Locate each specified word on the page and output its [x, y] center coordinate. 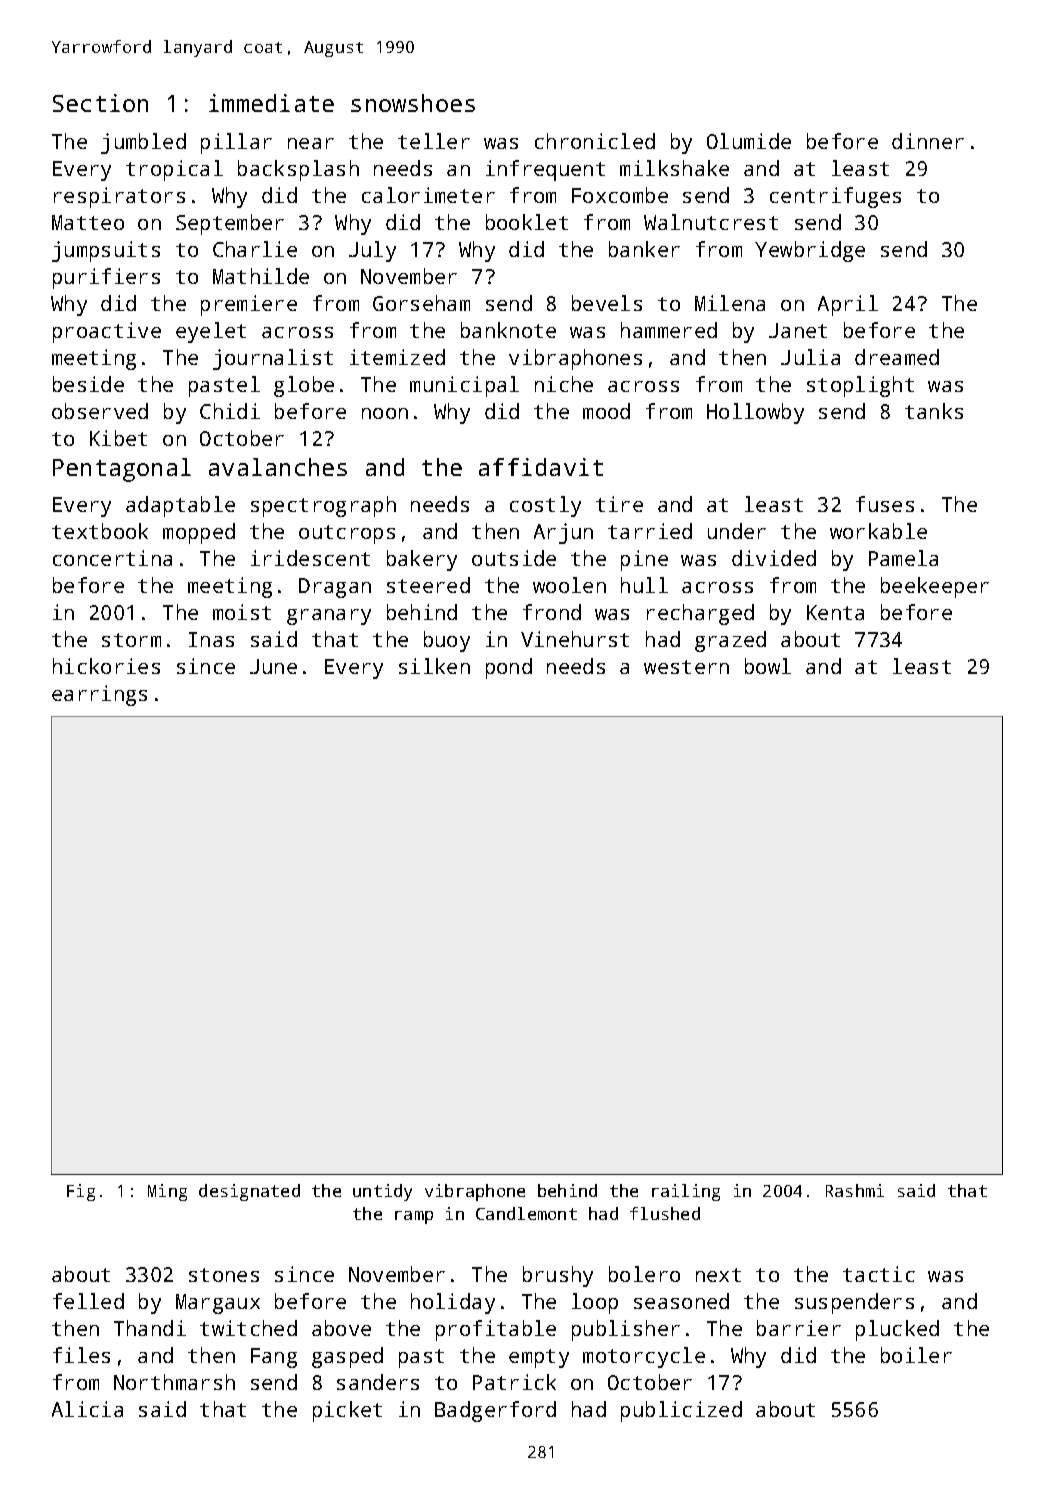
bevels [607, 303]
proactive [107, 332]
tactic [879, 1274]
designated [249, 1192]
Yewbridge [810, 251]
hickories [106, 666]
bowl [768, 666]
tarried [650, 531]
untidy [382, 1192]
